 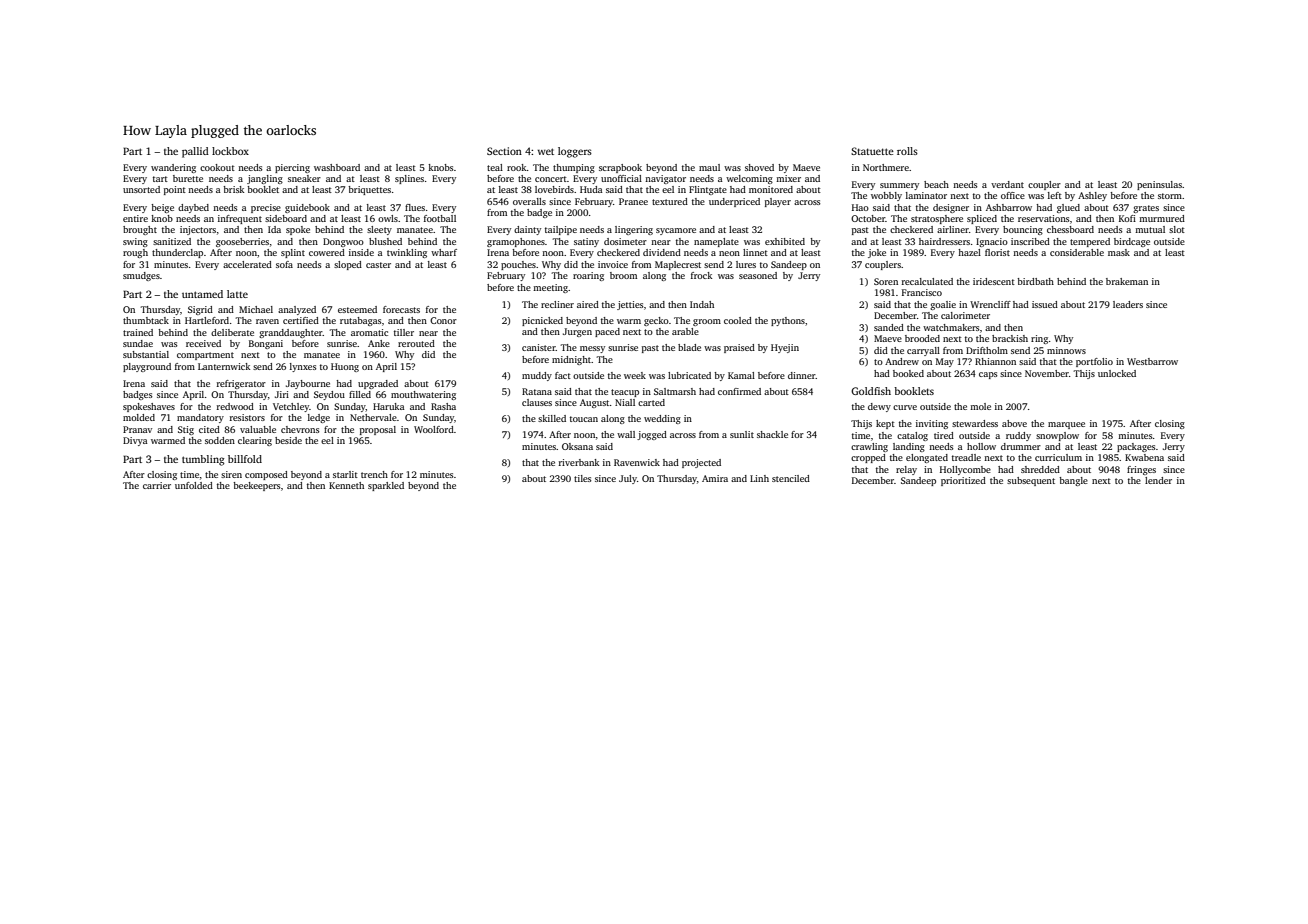 I want to click on lockbox, so click(x=230, y=151).
